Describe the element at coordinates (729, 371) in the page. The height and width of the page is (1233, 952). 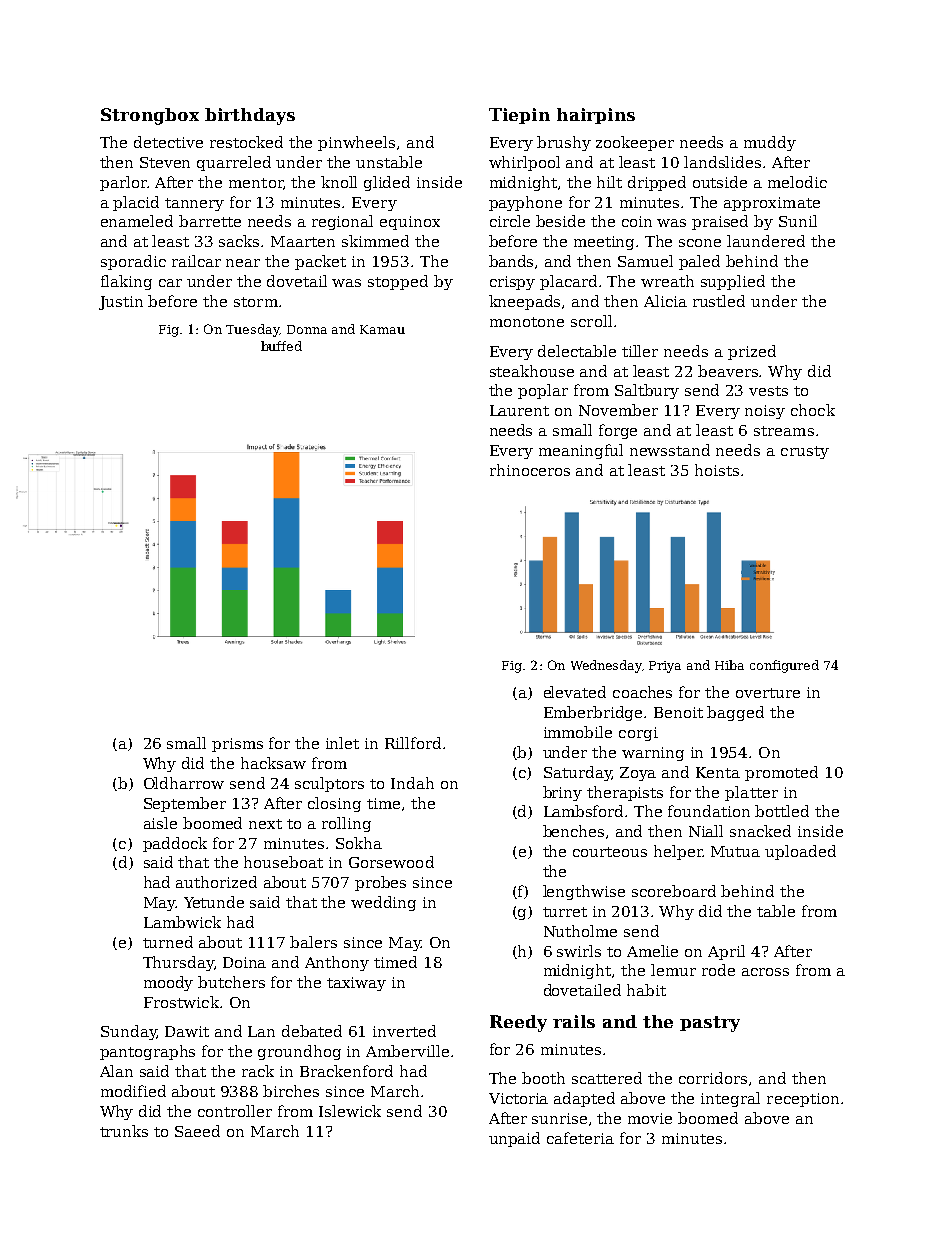
I see `beavers` at that location.
